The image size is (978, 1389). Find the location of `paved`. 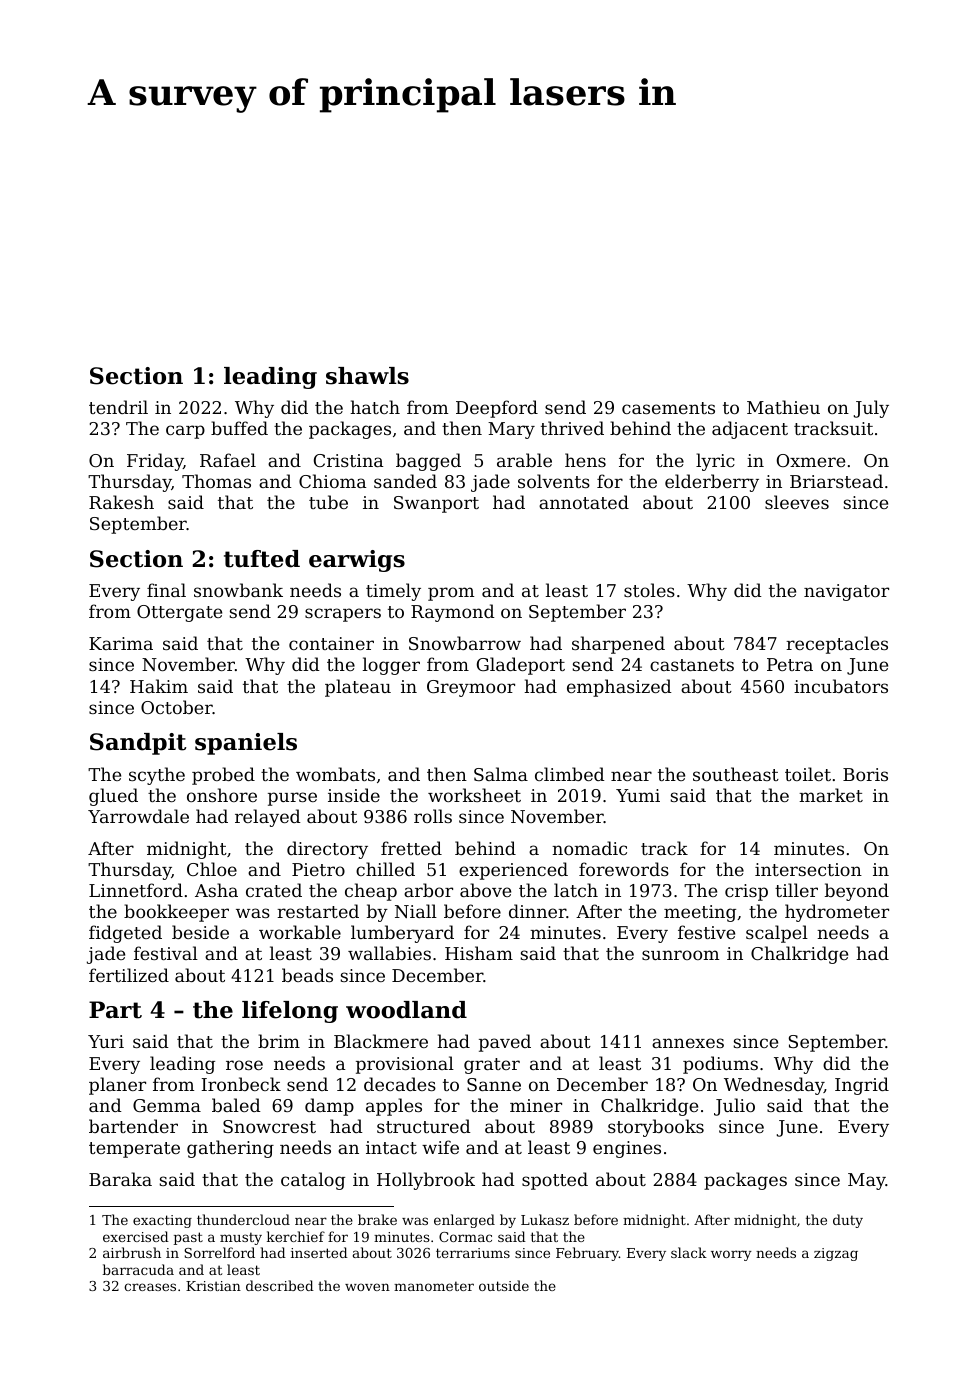

paved is located at coordinates (505, 1043).
